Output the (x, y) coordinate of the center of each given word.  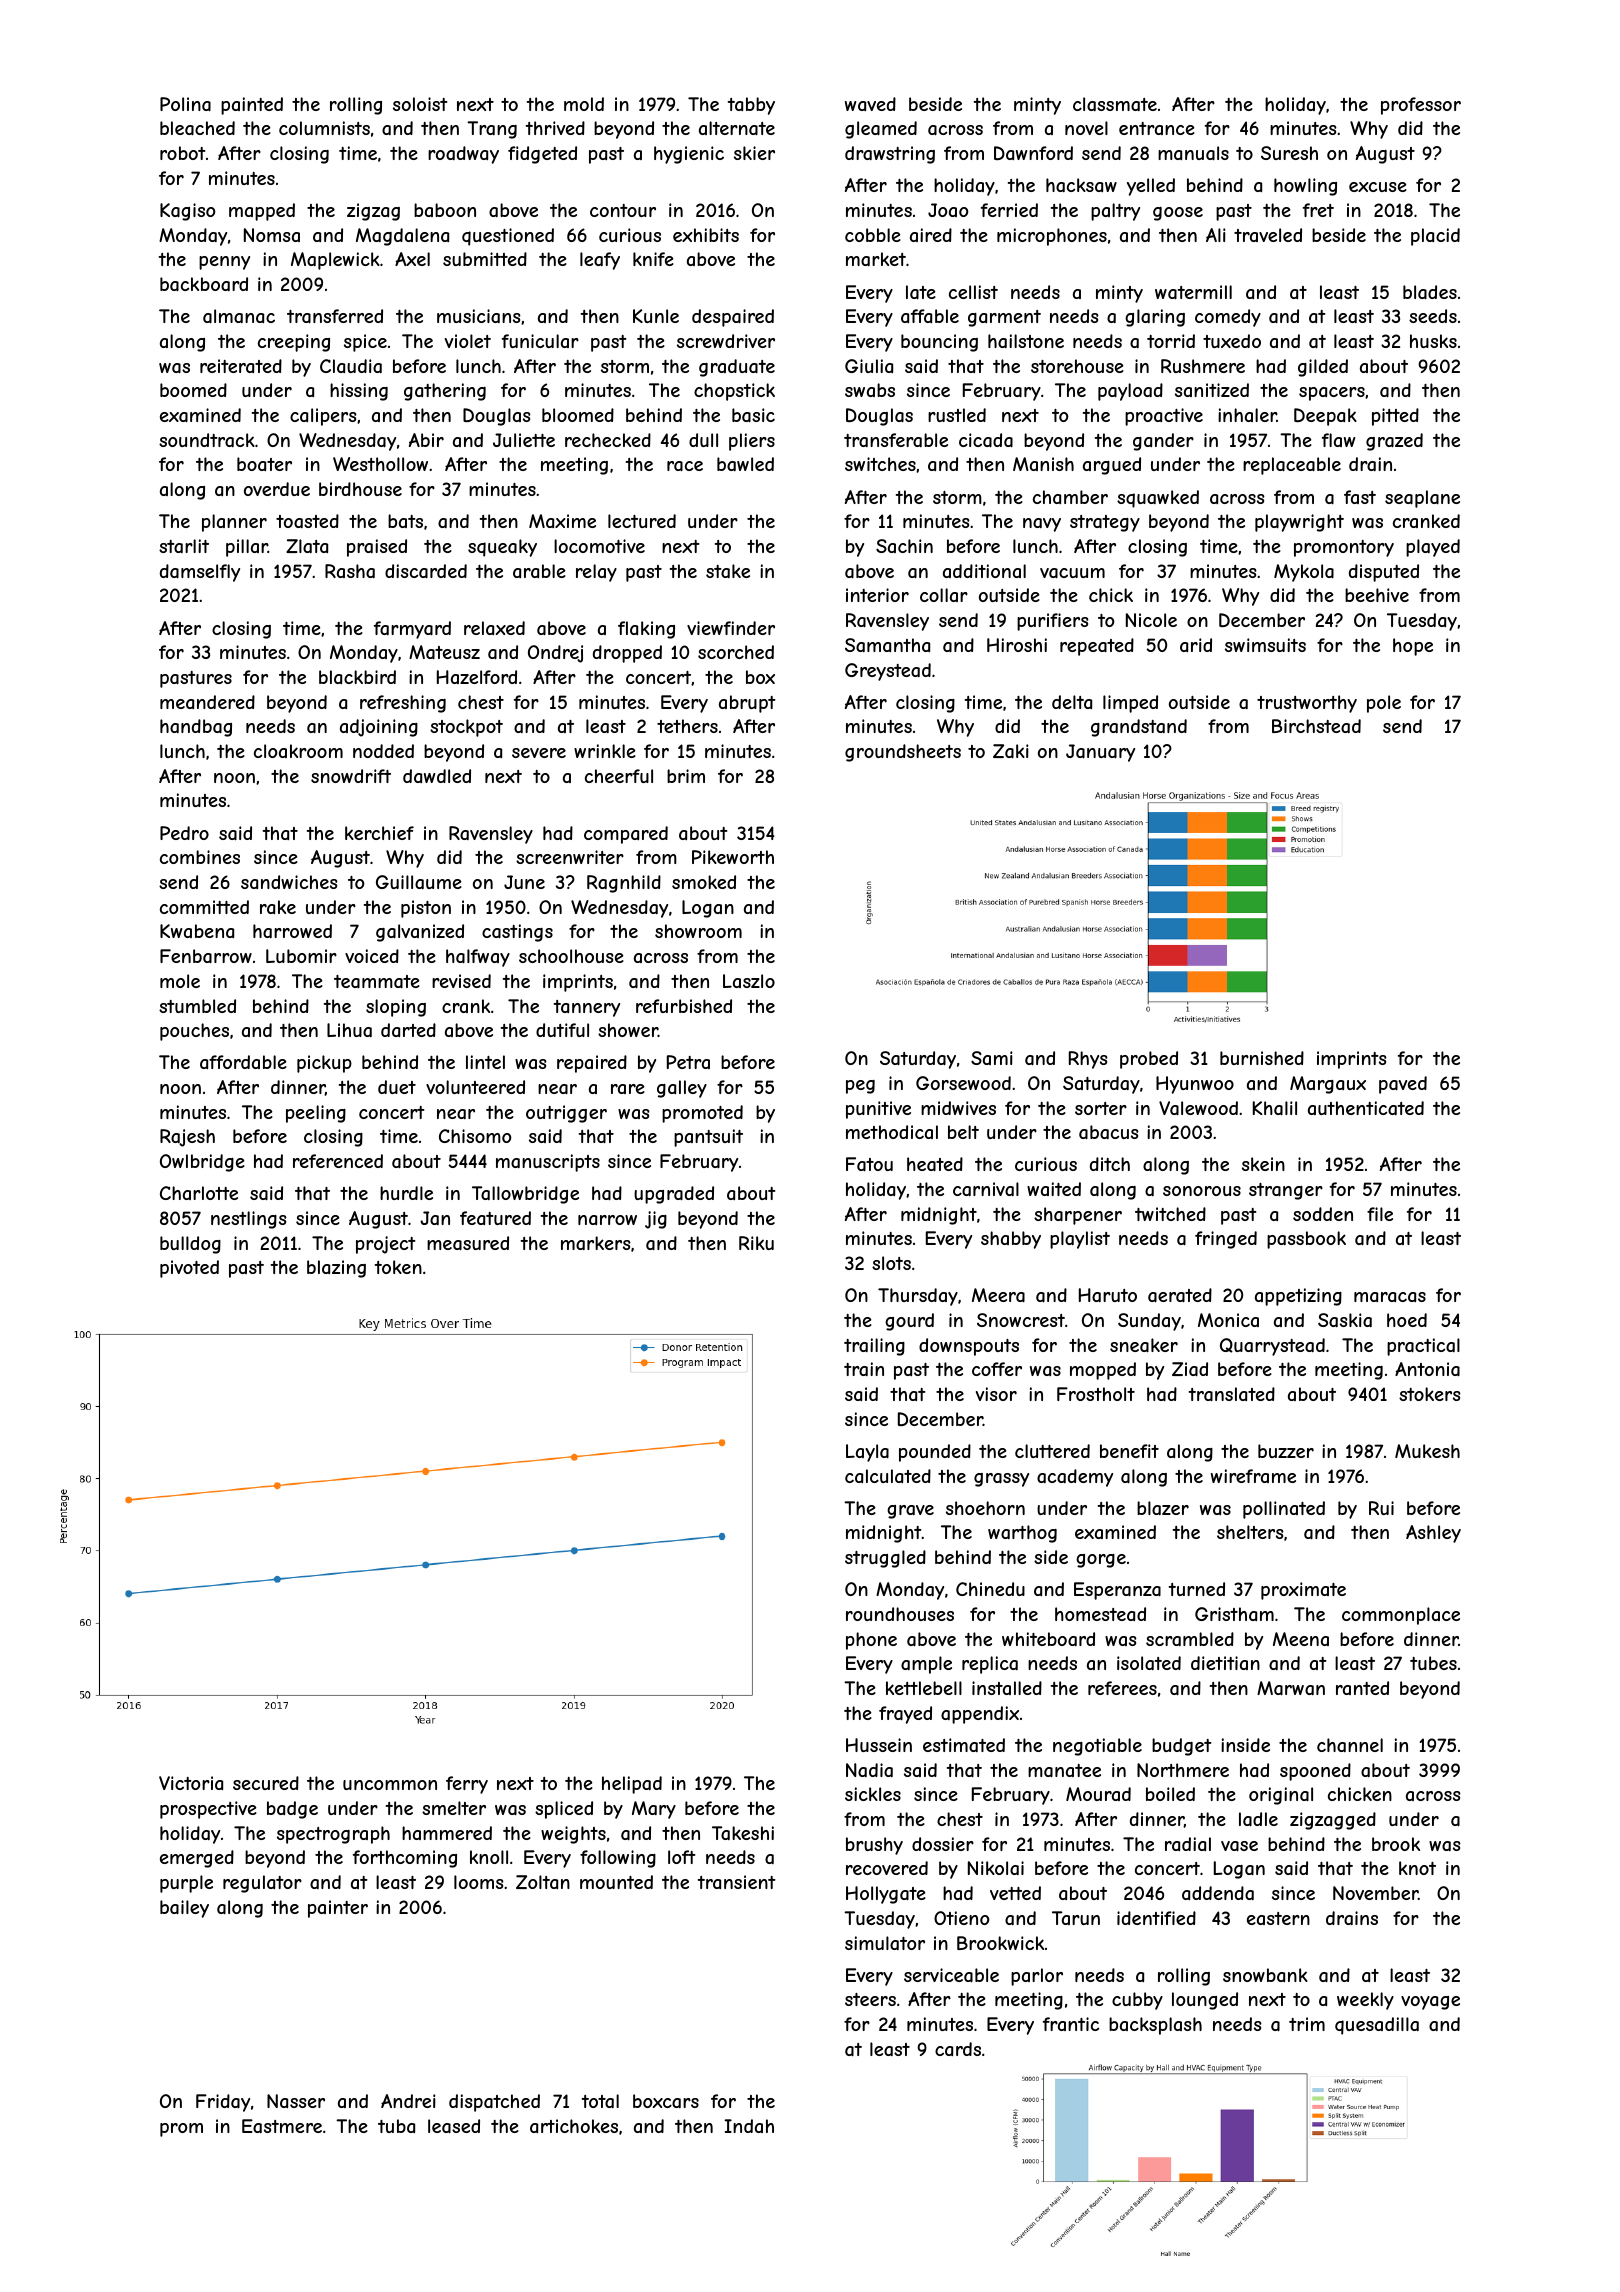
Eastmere (282, 2126)
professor (1421, 106)
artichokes (574, 2126)
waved (870, 104)
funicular (540, 341)
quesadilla (1377, 2026)
